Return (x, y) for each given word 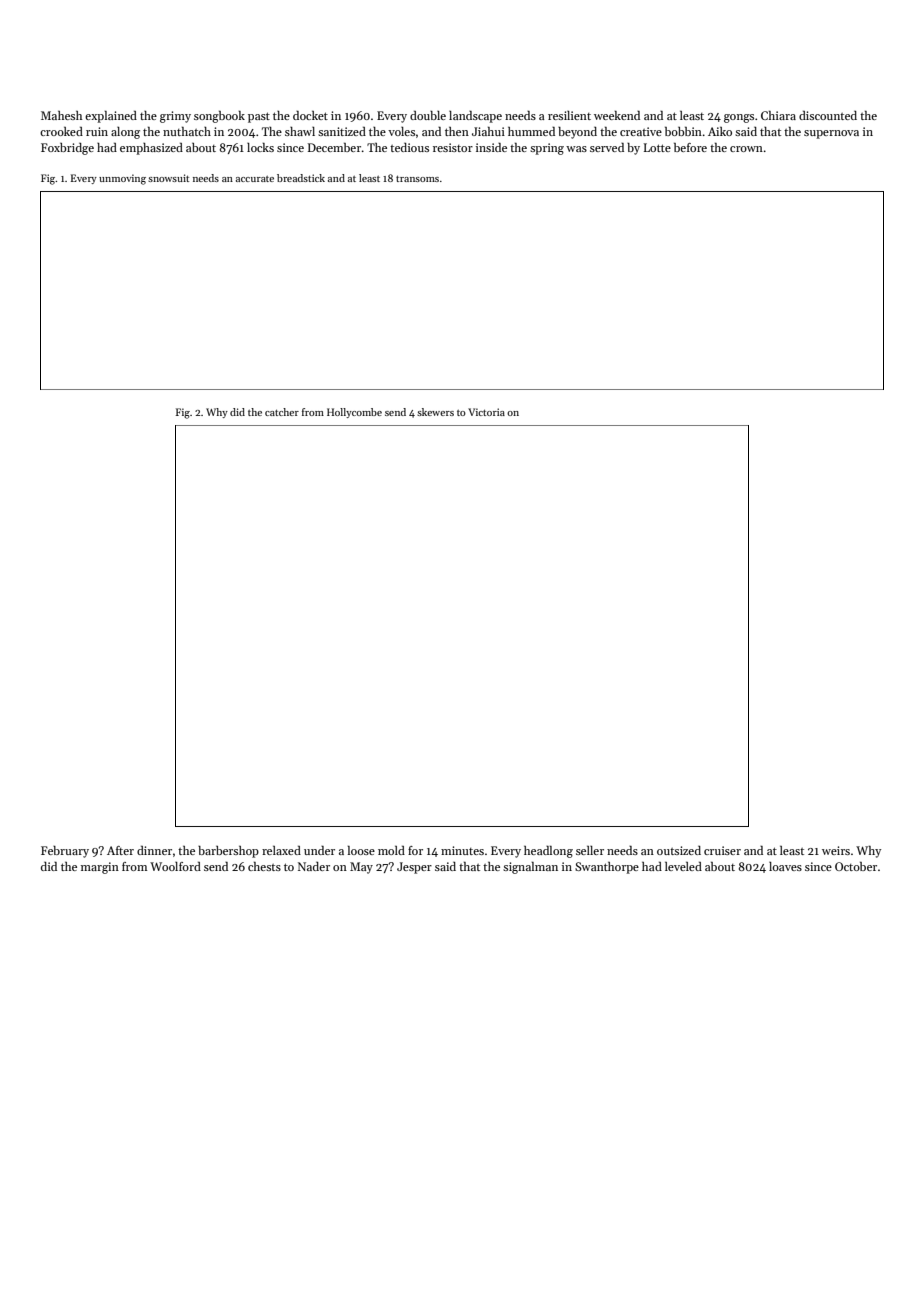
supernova (831, 134)
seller (590, 850)
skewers (435, 412)
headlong (548, 852)
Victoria (486, 412)
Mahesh (61, 115)
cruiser (722, 850)
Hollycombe (354, 413)
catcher (282, 412)
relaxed (281, 850)
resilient (569, 115)
